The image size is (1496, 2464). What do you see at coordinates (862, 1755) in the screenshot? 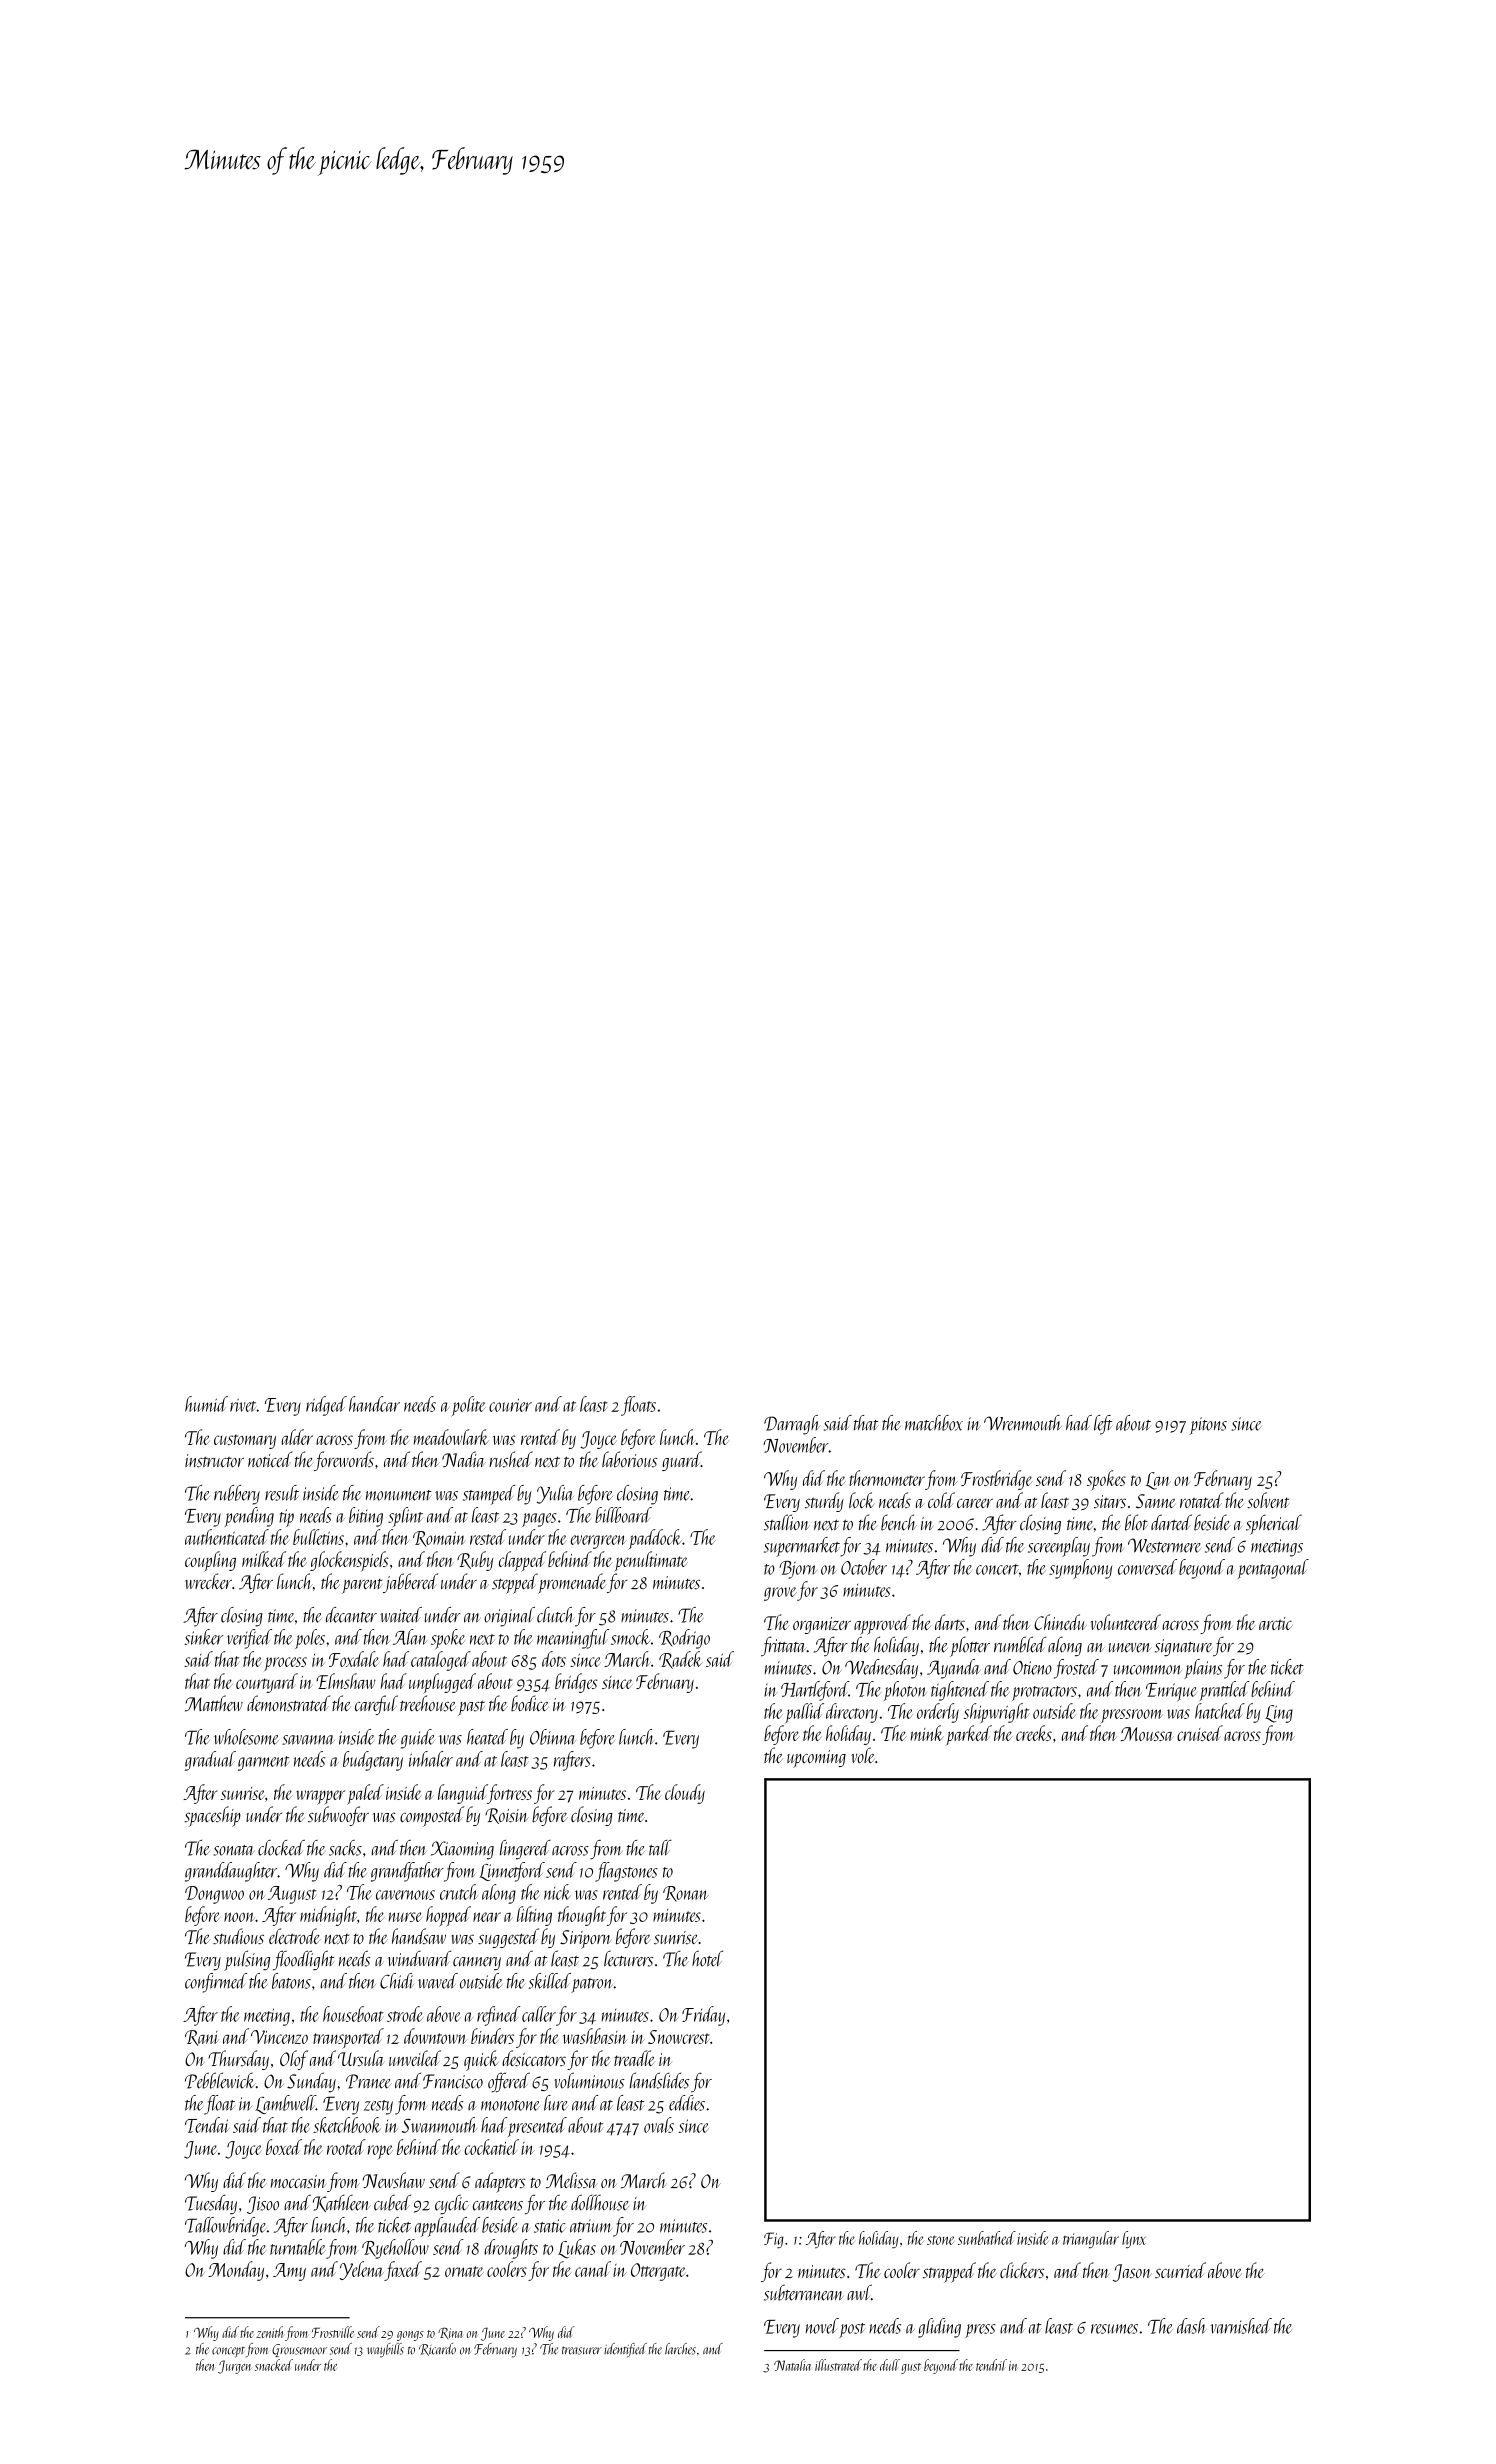
I see `vole` at bounding box center [862, 1755].
